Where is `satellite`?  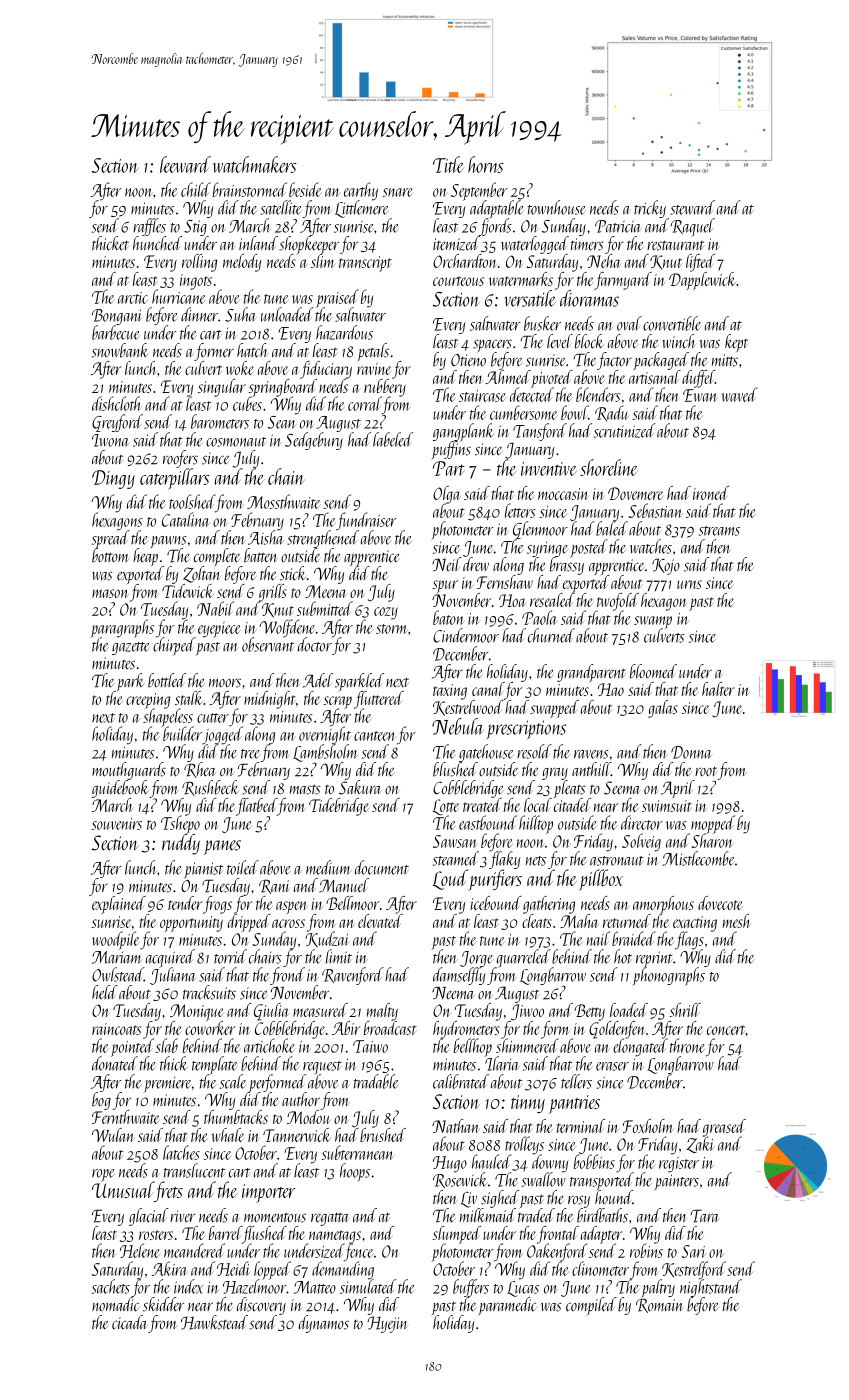 satellite is located at coordinates (280, 207).
